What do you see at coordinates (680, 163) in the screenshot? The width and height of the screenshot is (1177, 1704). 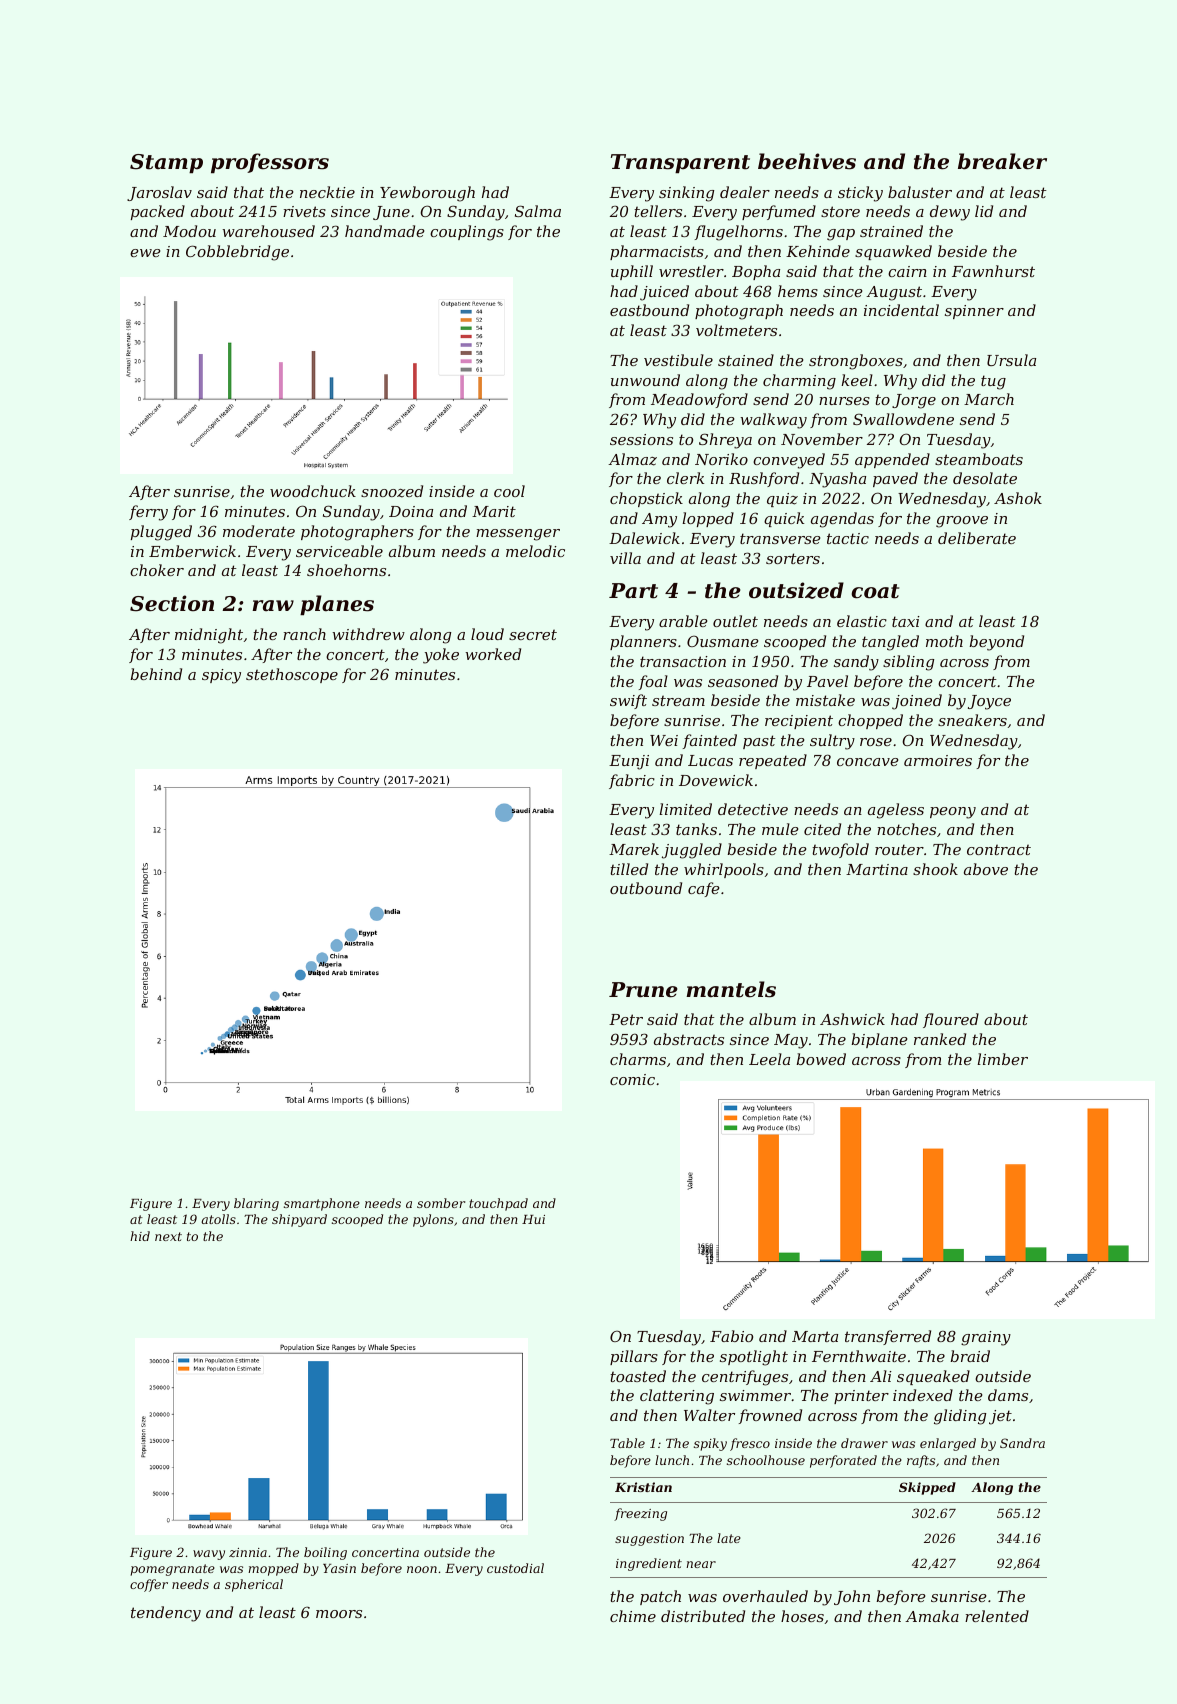 I see `Transparent` at bounding box center [680, 163].
